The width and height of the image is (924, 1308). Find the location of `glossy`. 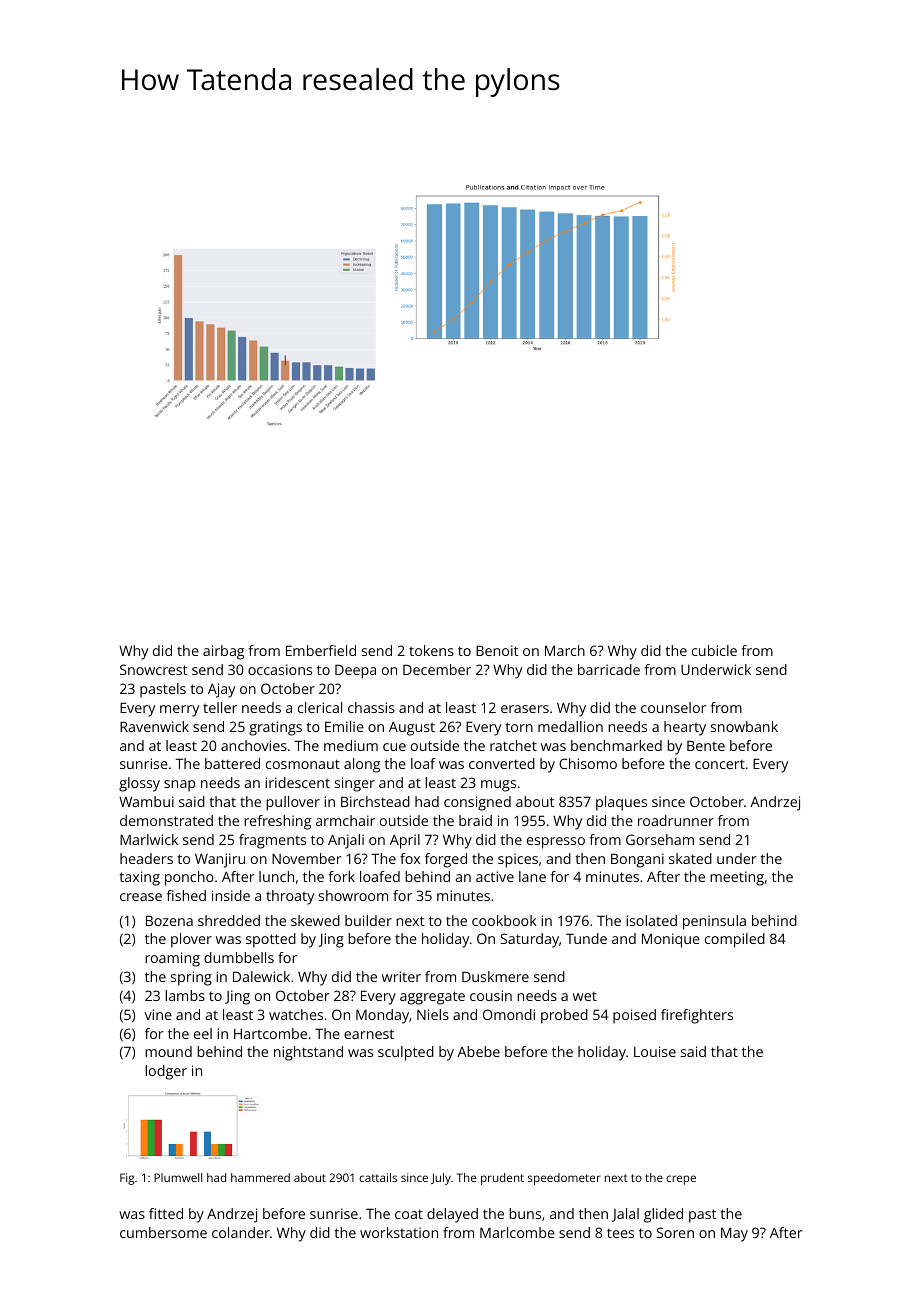

glossy is located at coordinates (139, 784).
